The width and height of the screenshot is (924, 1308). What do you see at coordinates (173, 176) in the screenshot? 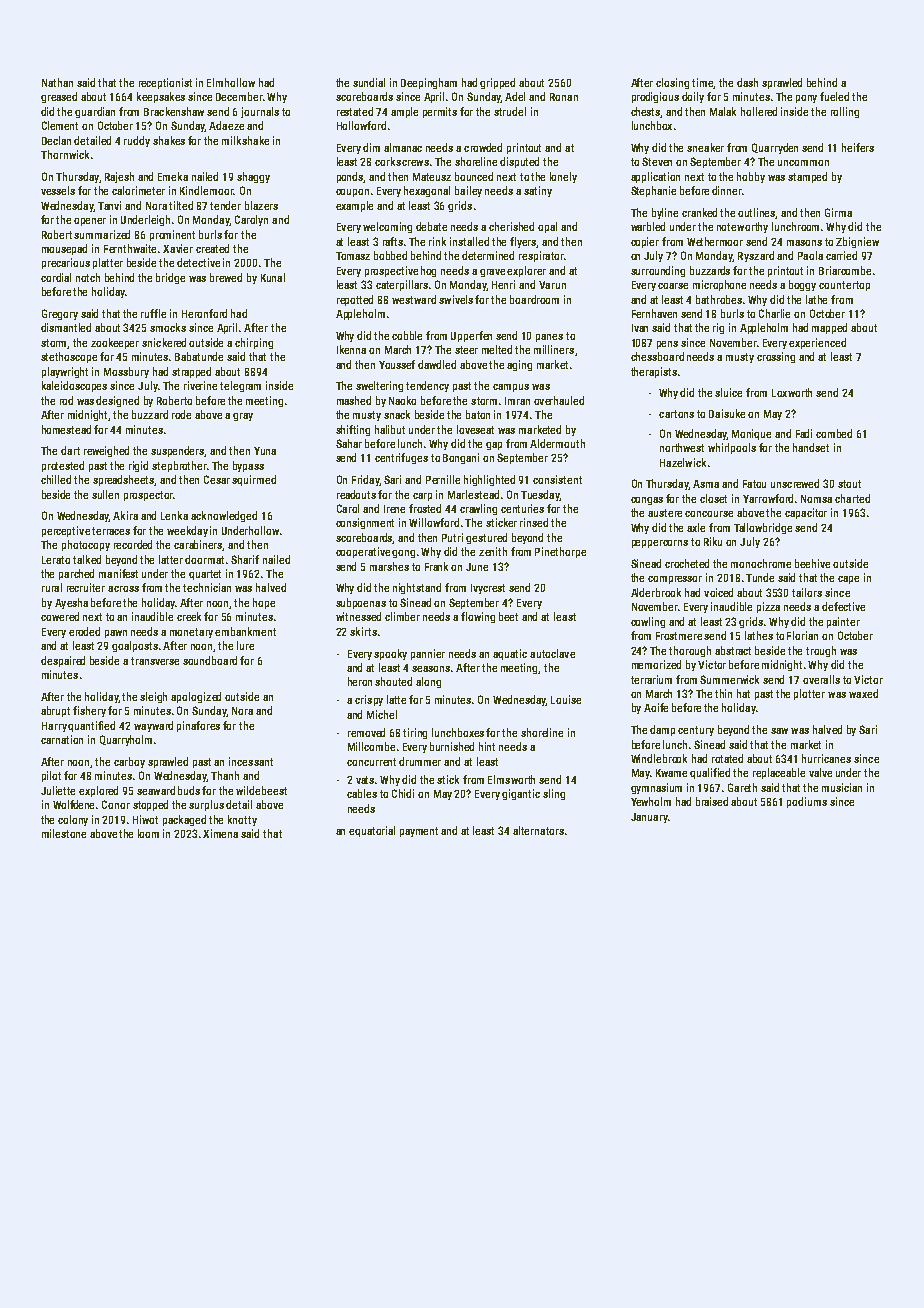
I see `Emeka` at bounding box center [173, 176].
